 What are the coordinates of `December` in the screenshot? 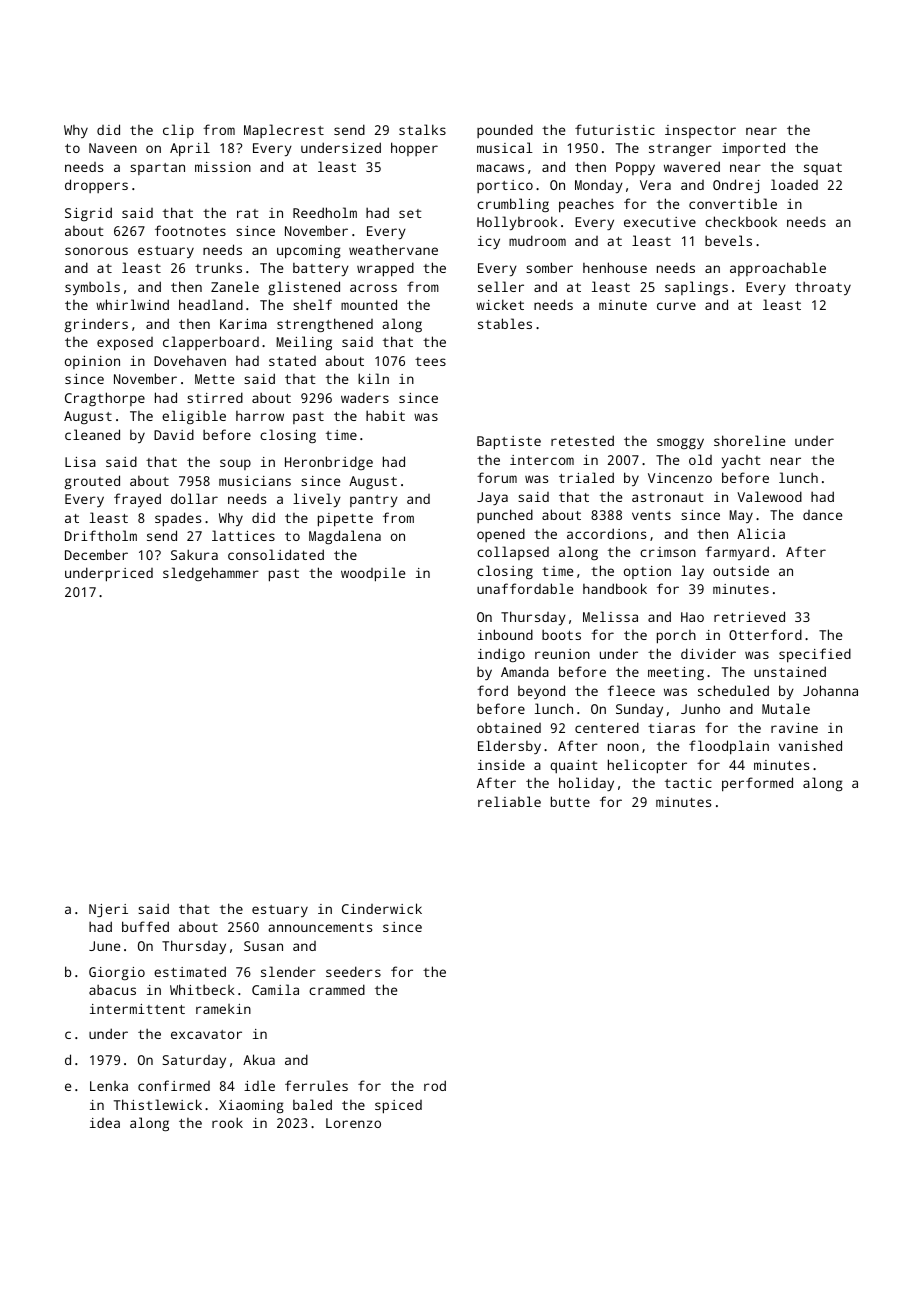 It's located at (96, 554).
